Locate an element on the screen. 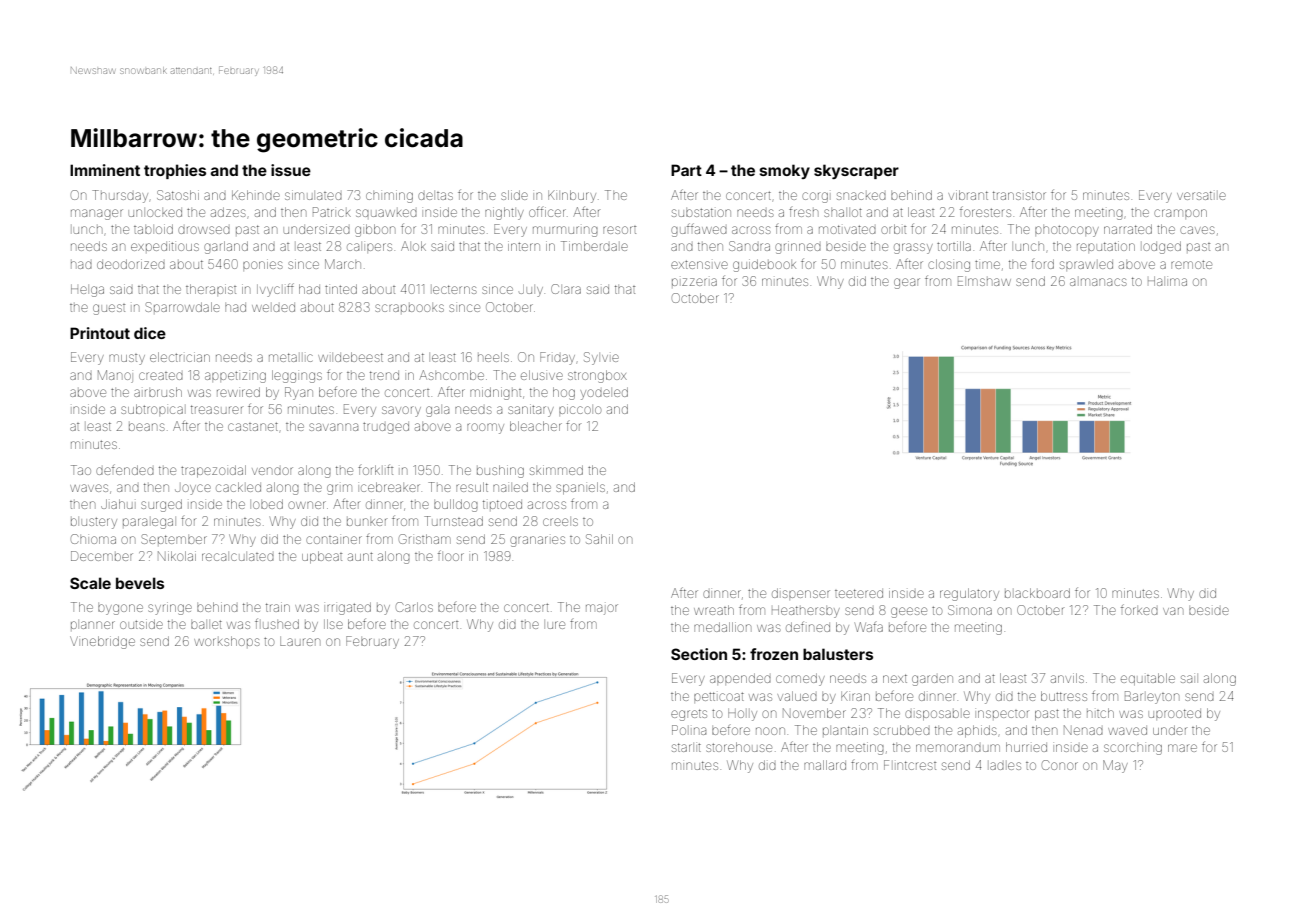  starlit is located at coordinates (686, 747).
